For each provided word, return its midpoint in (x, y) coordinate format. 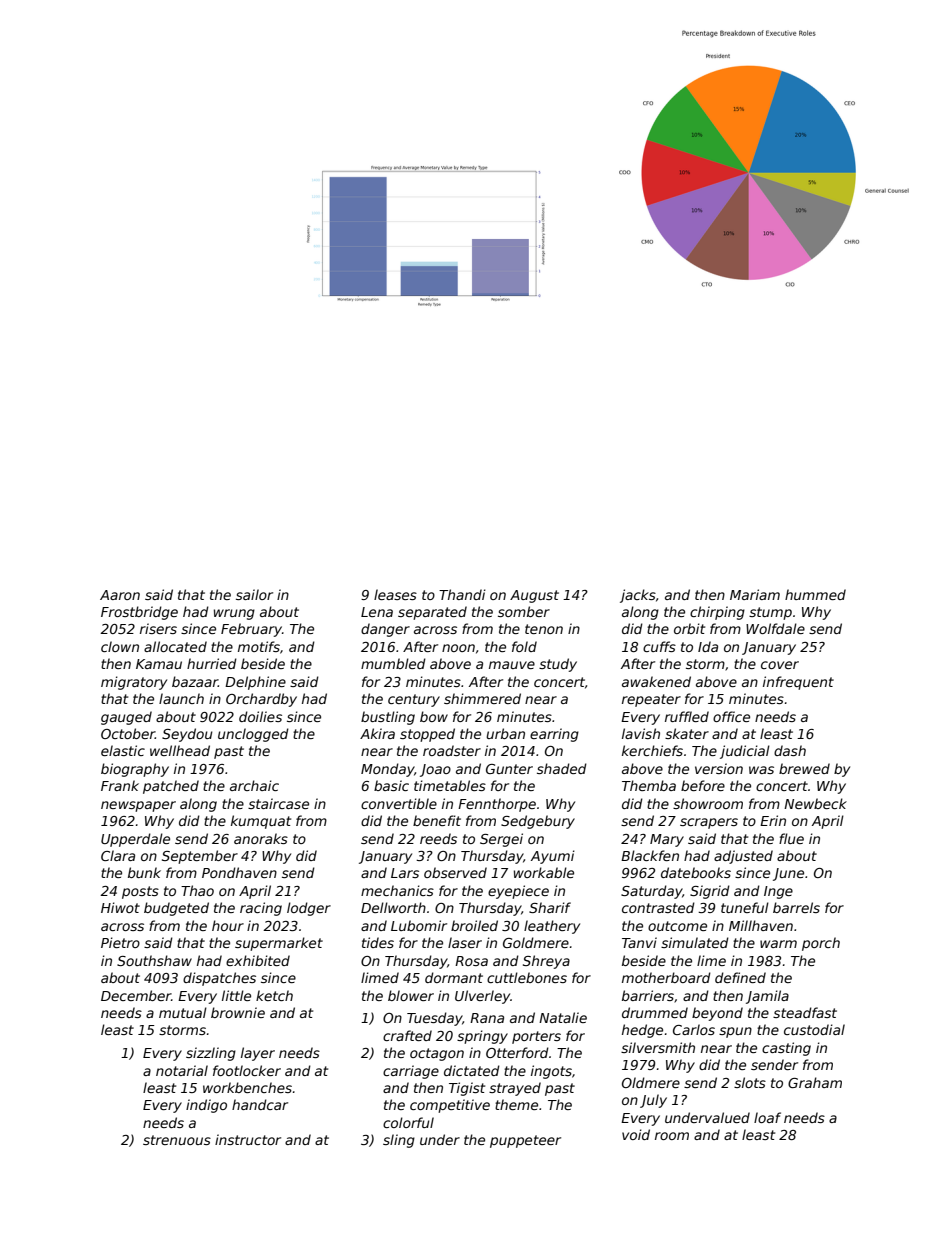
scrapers (709, 823)
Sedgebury (538, 822)
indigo (206, 1106)
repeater (651, 700)
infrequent (798, 683)
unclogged (253, 735)
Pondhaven (239, 872)
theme (516, 1104)
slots (750, 1082)
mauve (512, 665)
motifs (259, 646)
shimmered (482, 698)
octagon (437, 1054)
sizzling (211, 1054)
